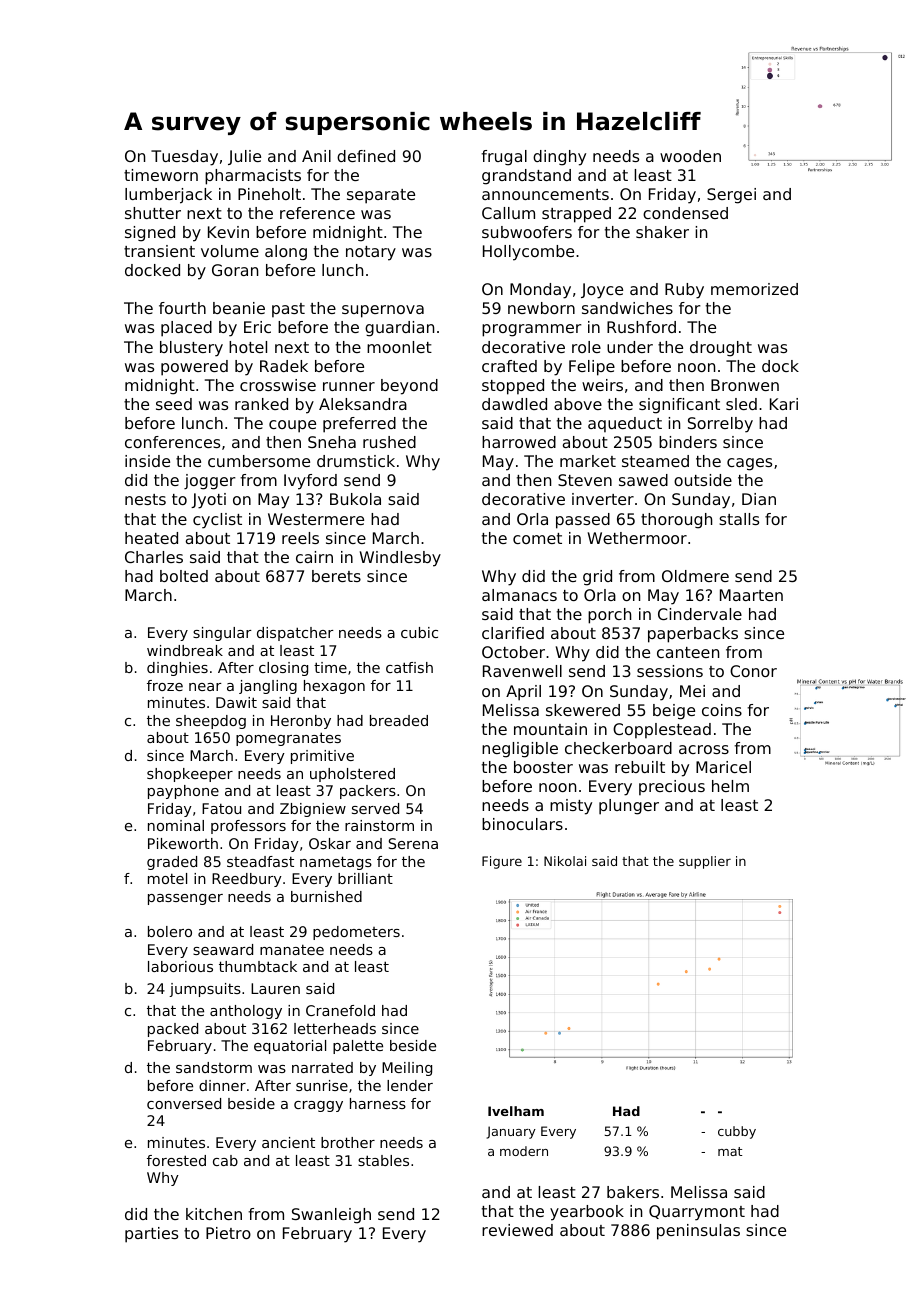  What do you see at coordinates (559, 158) in the screenshot?
I see `dinghy` at bounding box center [559, 158].
